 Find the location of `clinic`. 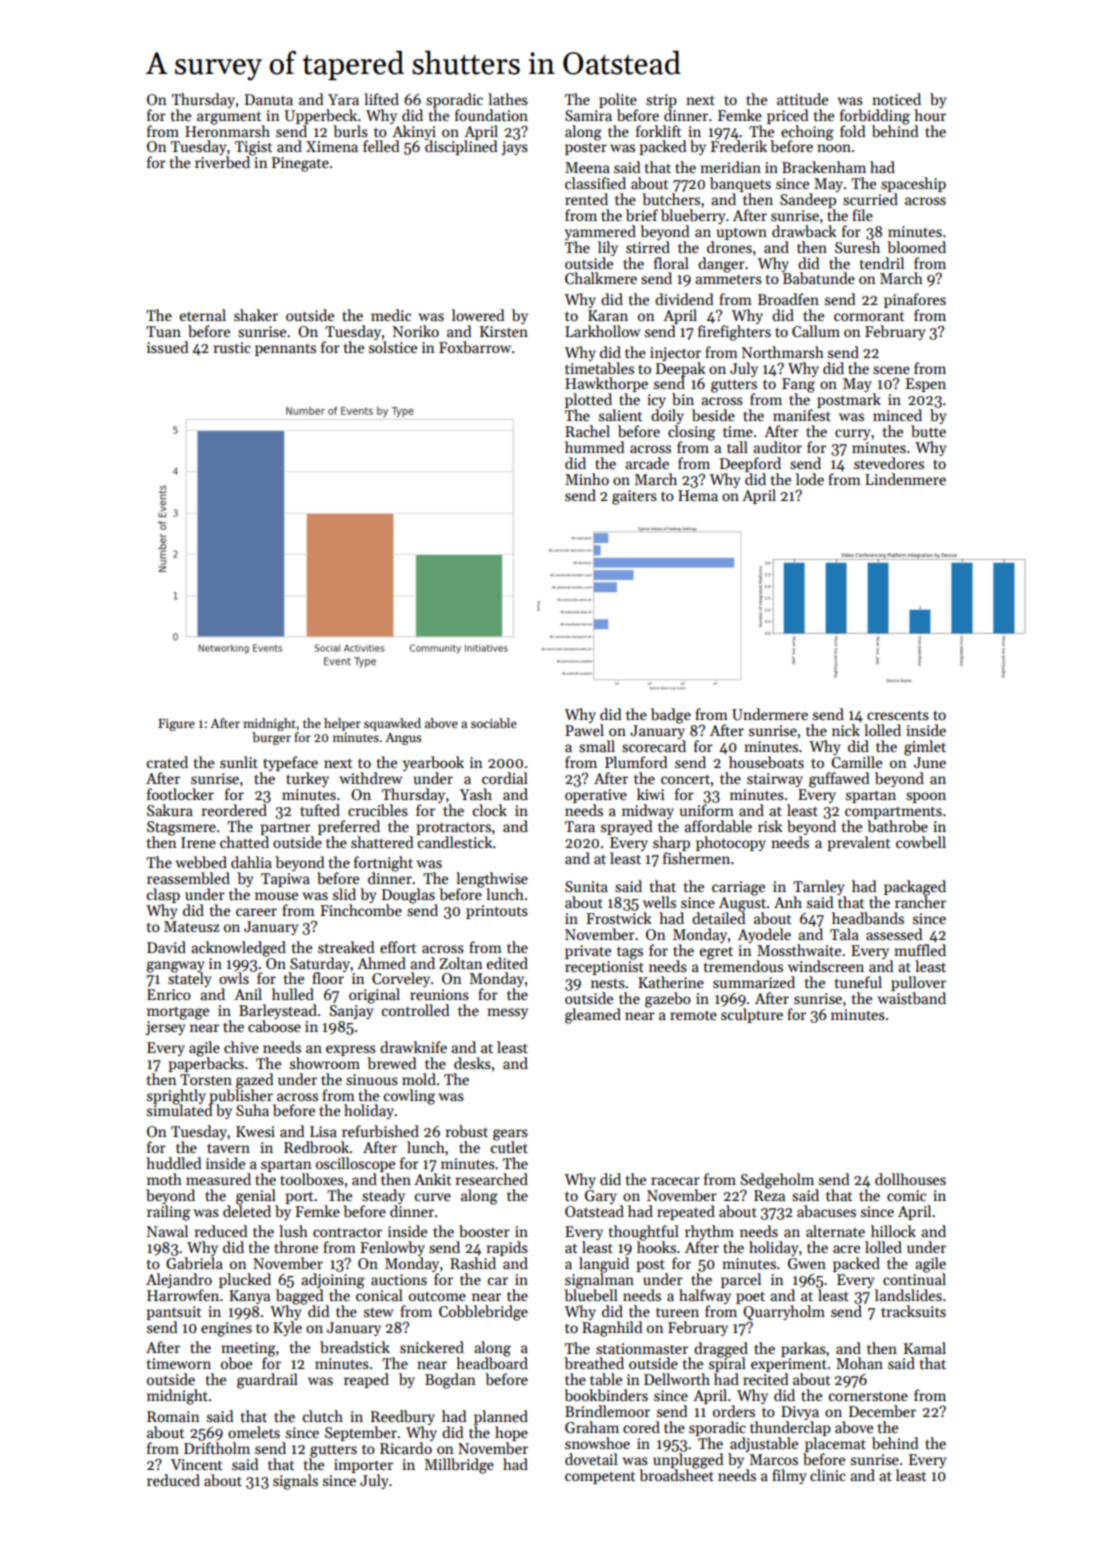

clinic is located at coordinates (828, 1475).
